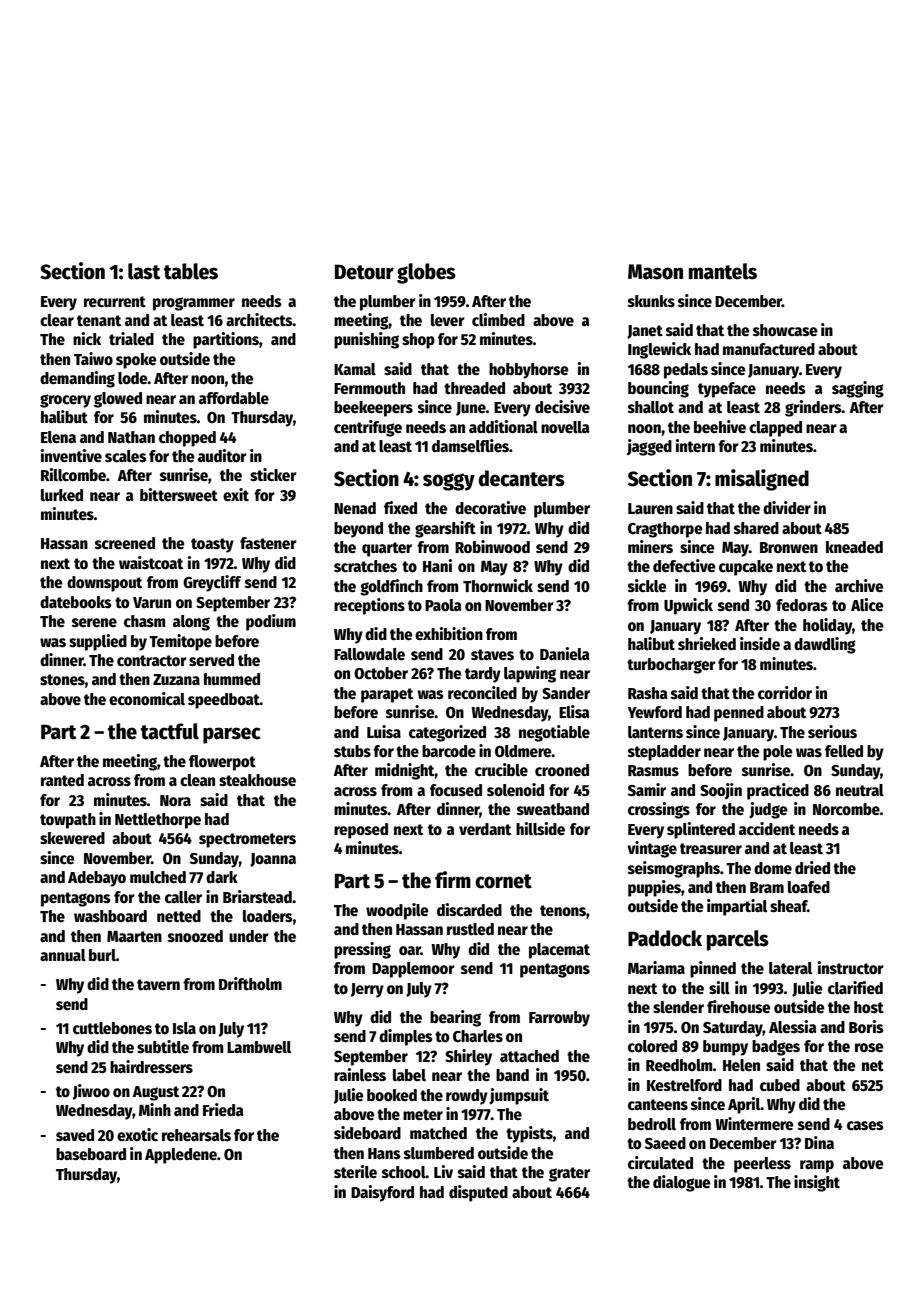 This document has height=1308, width=924. I want to click on penned, so click(739, 714).
